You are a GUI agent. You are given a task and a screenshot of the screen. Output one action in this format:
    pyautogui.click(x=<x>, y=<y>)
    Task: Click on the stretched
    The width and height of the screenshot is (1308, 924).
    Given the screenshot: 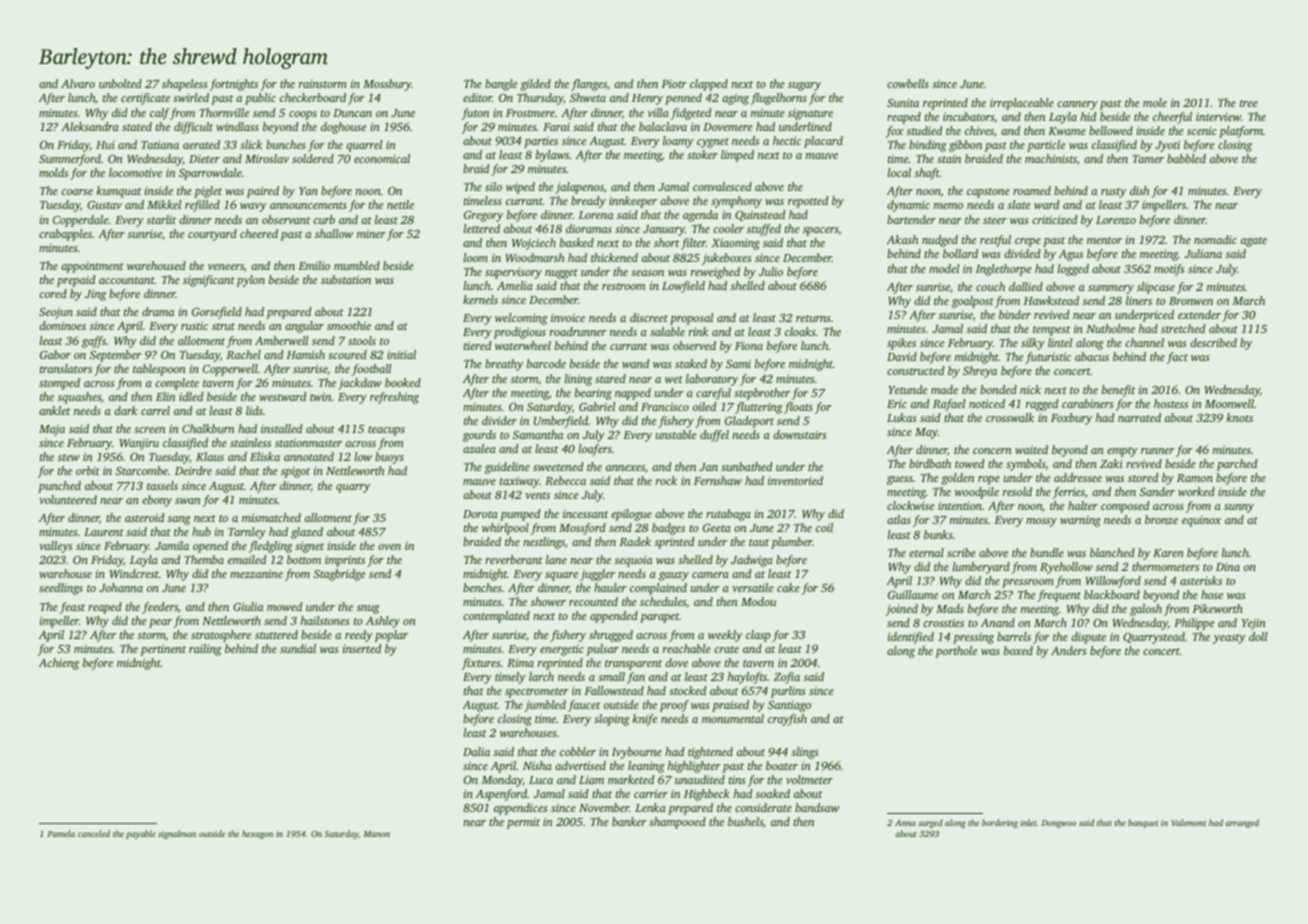 What is the action you would take?
    pyautogui.click(x=1183, y=328)
